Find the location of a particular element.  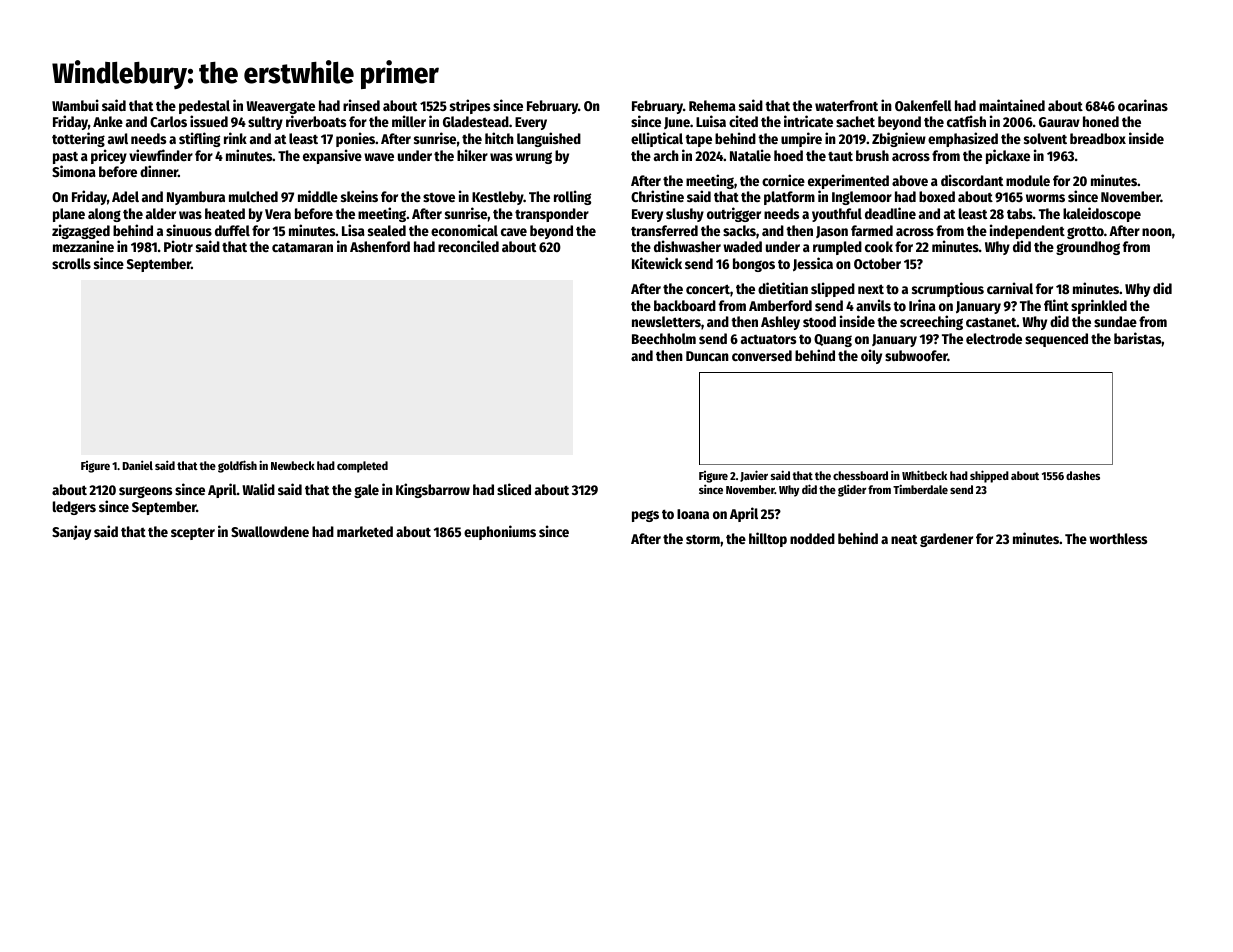

groundhog is located at coordinates (1088, 248).
